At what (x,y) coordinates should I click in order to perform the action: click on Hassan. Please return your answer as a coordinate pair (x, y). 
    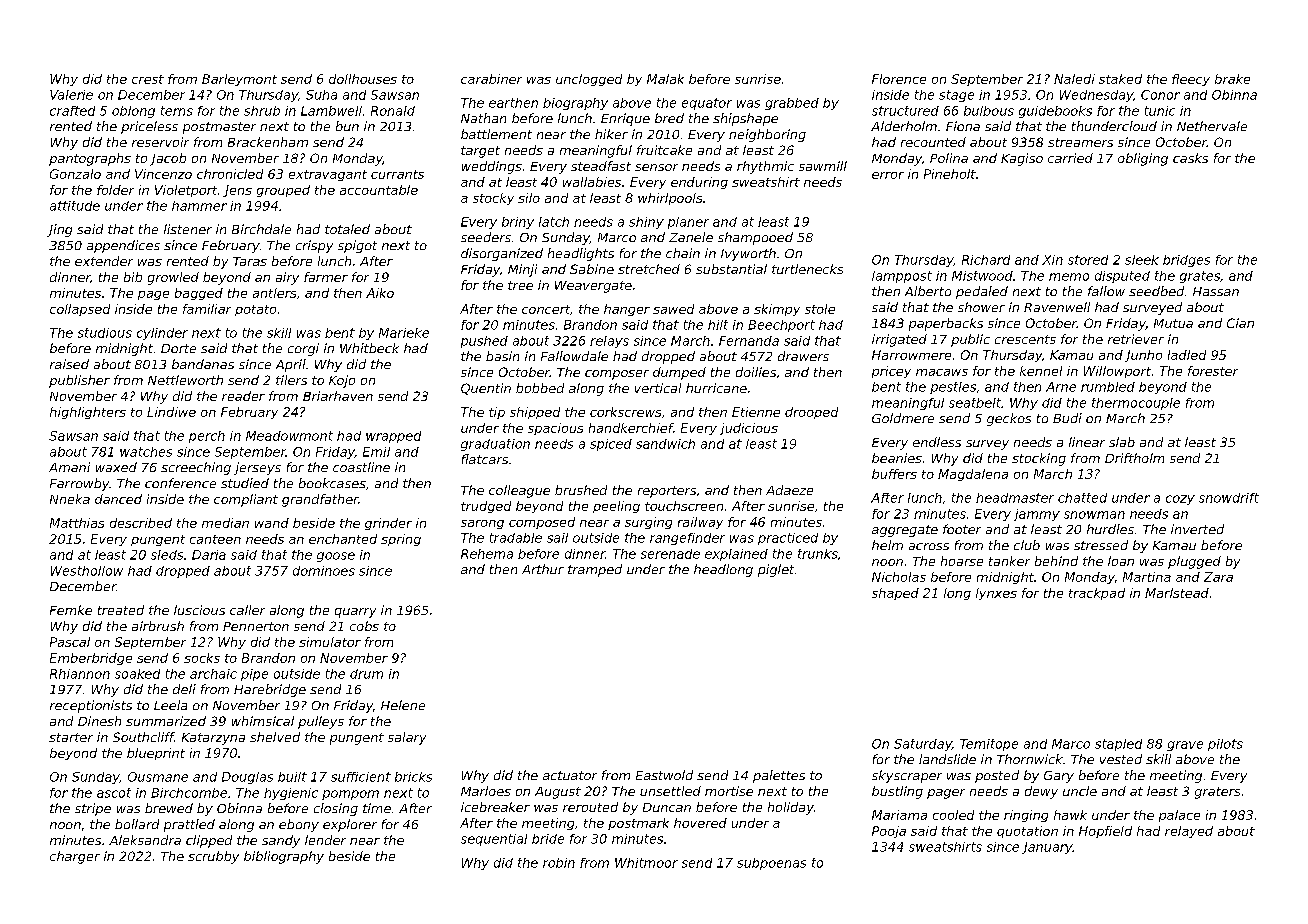
    Looking at the image, I should click on (1216, 291).
